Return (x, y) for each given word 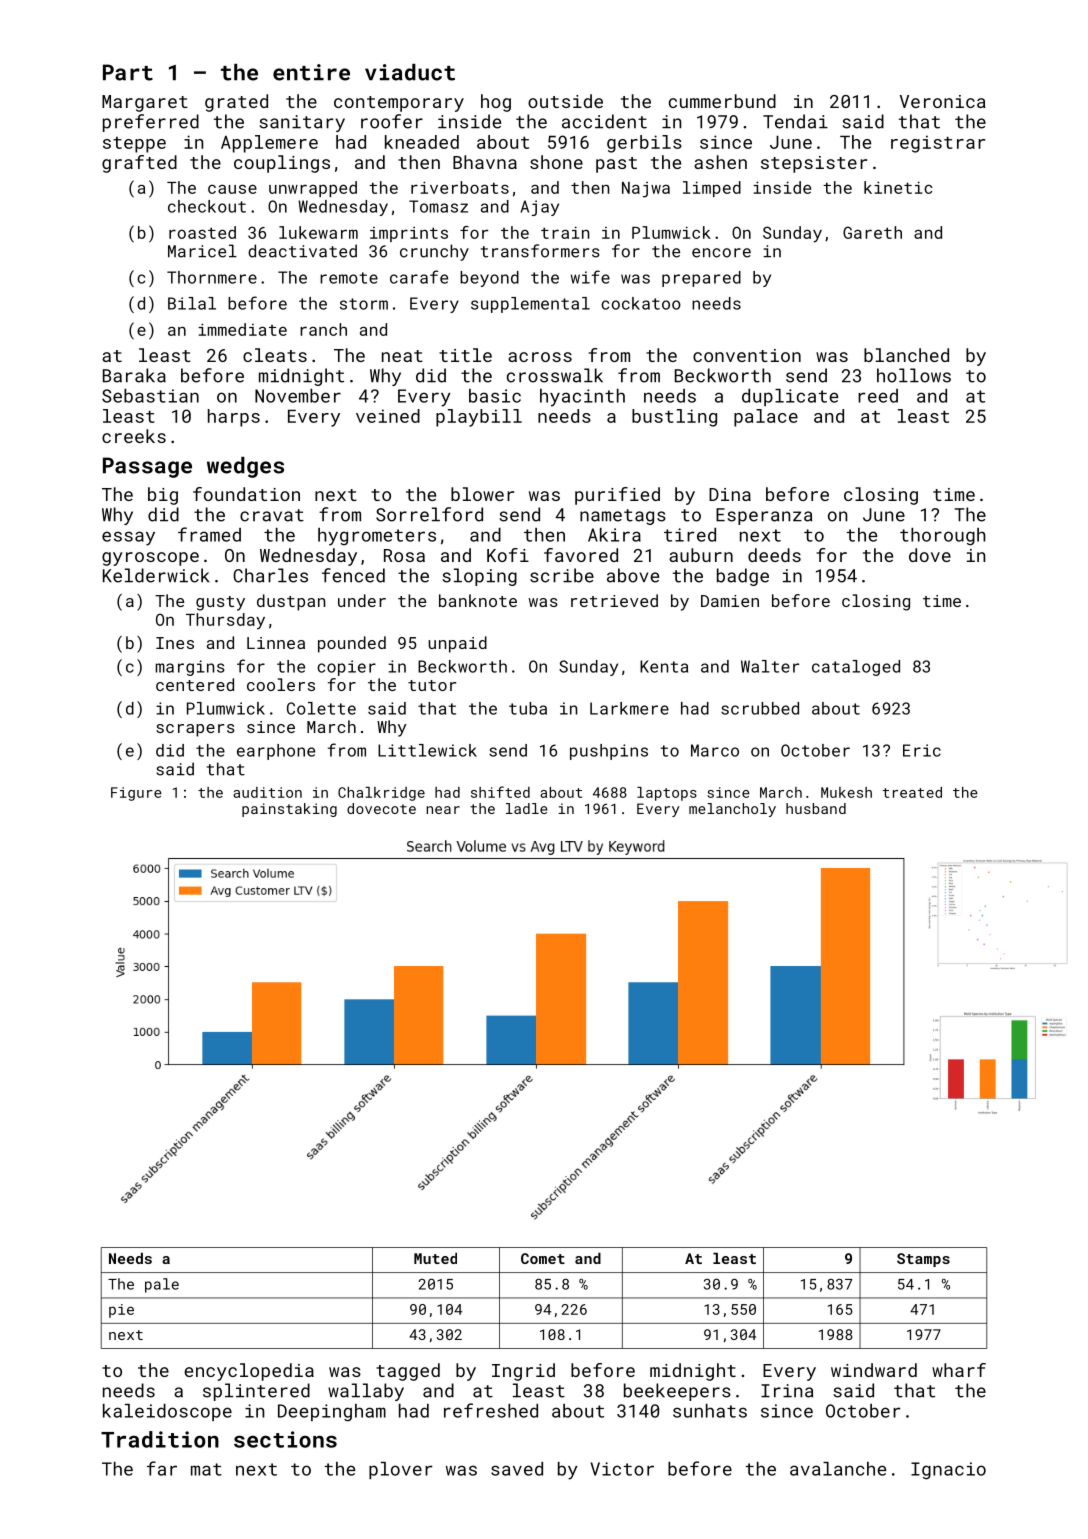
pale (162, 1285)
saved (517, 1469)
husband (816, 808)
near (443, 810)
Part (128, 72)
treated (912, 792)
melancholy (732, 810)
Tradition (160, 1439)
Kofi (508, 555)
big (163, 496)
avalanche (838, 1469)
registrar (938, 144)
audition (267, 792)
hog (496, 103)
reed (878, 396)
